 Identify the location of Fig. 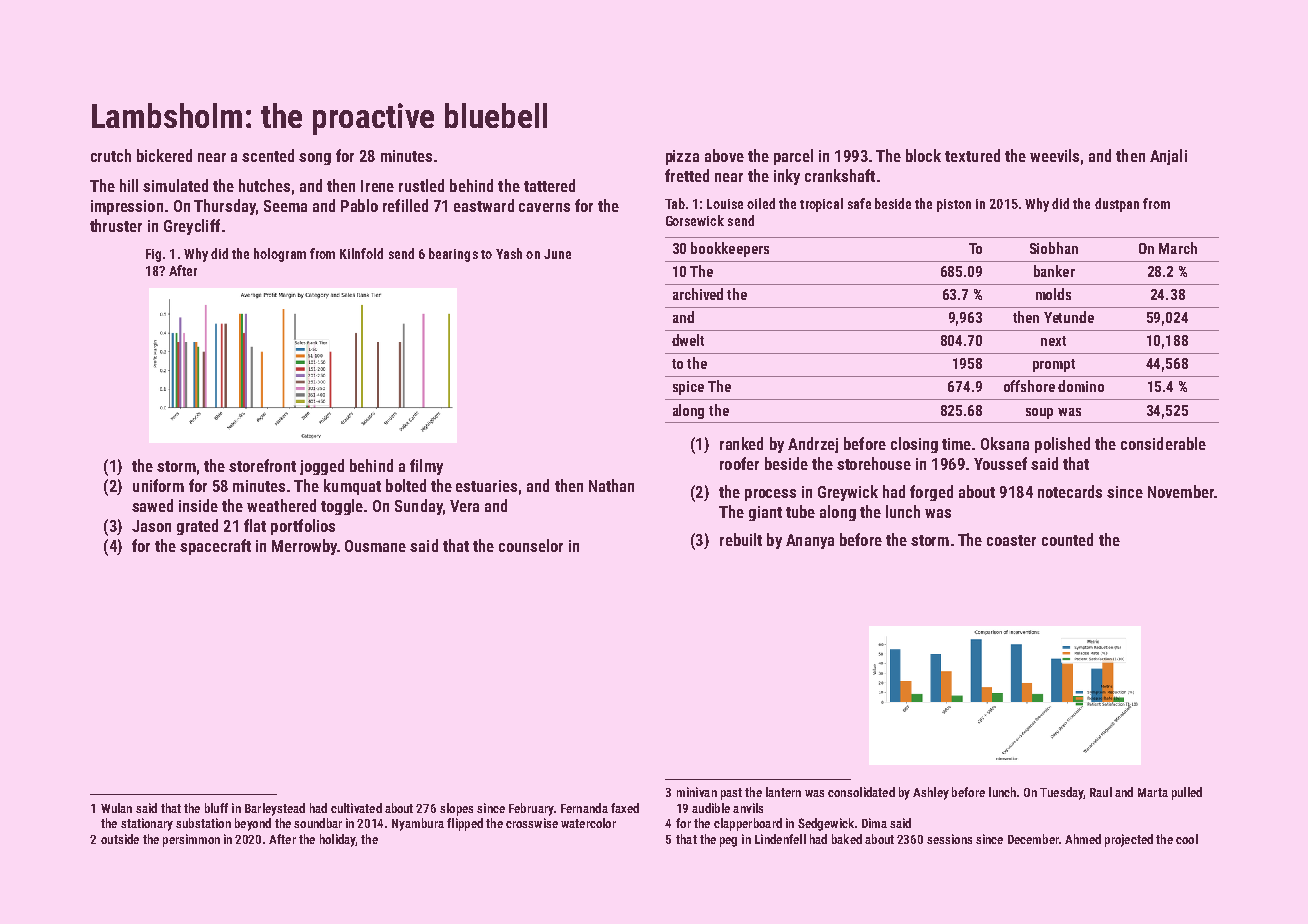
(153, 255).
